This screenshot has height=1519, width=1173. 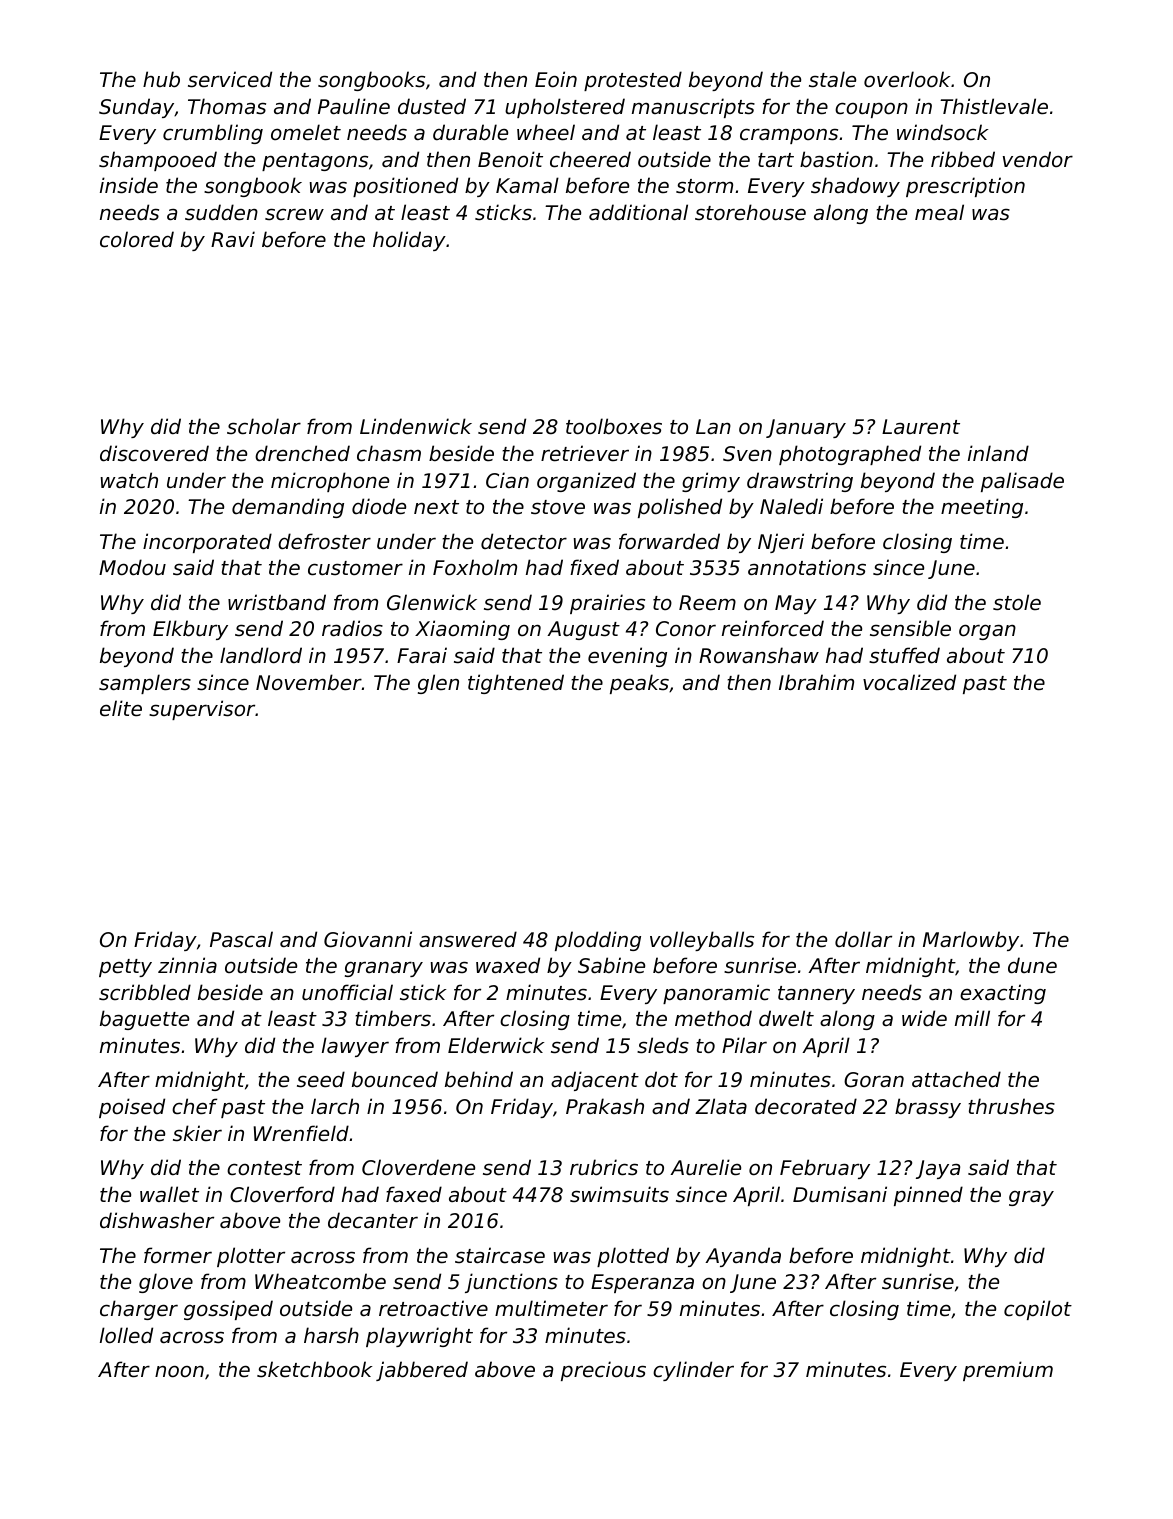 What do you see at coordinates (1038, 159) in the screenshot?
I see `vendor` at bounding box center [1038, 159].
